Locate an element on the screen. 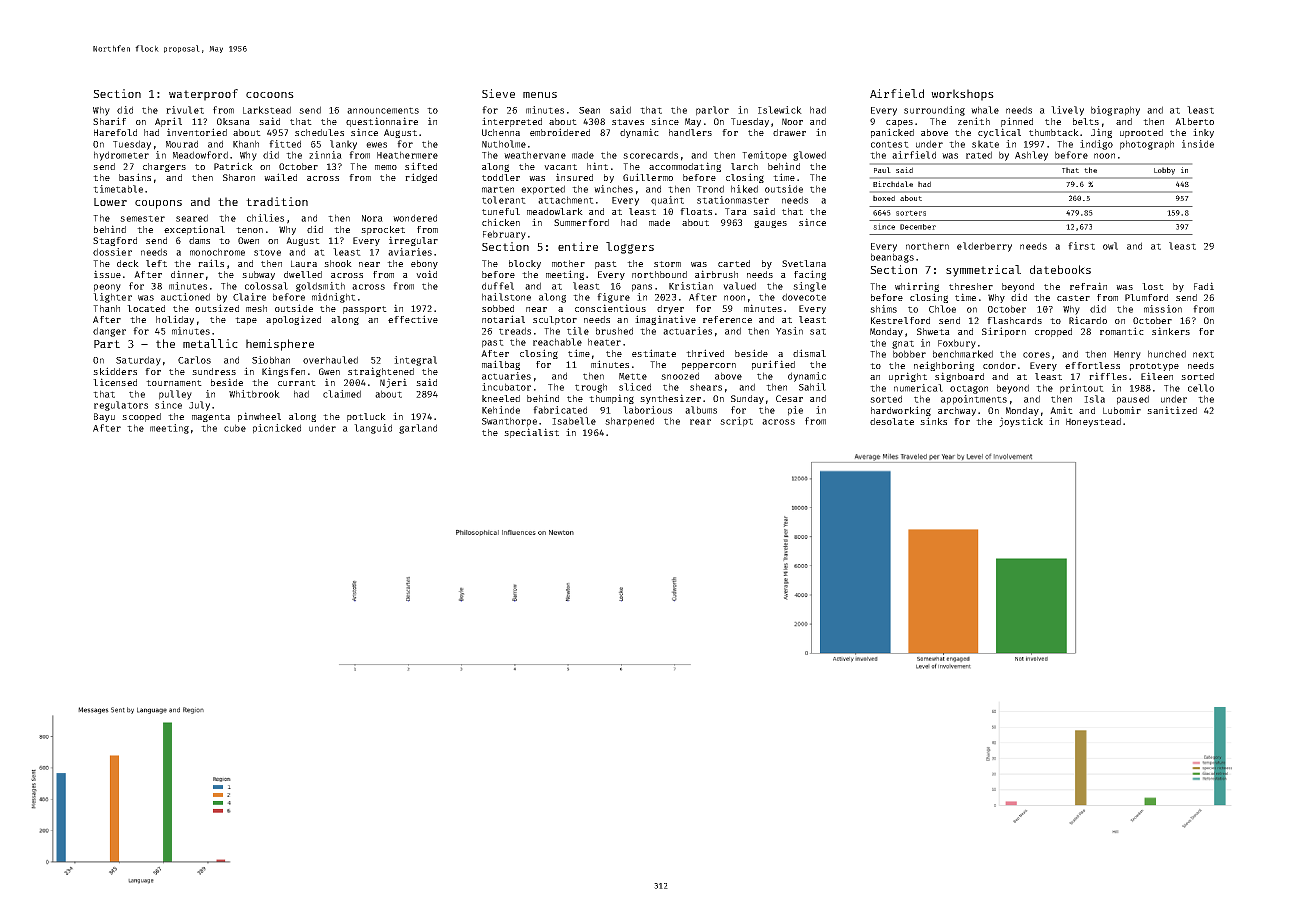 The width and height of the screenshot is (1308, 924). Svetlana is located at coordinates (804, 263).
